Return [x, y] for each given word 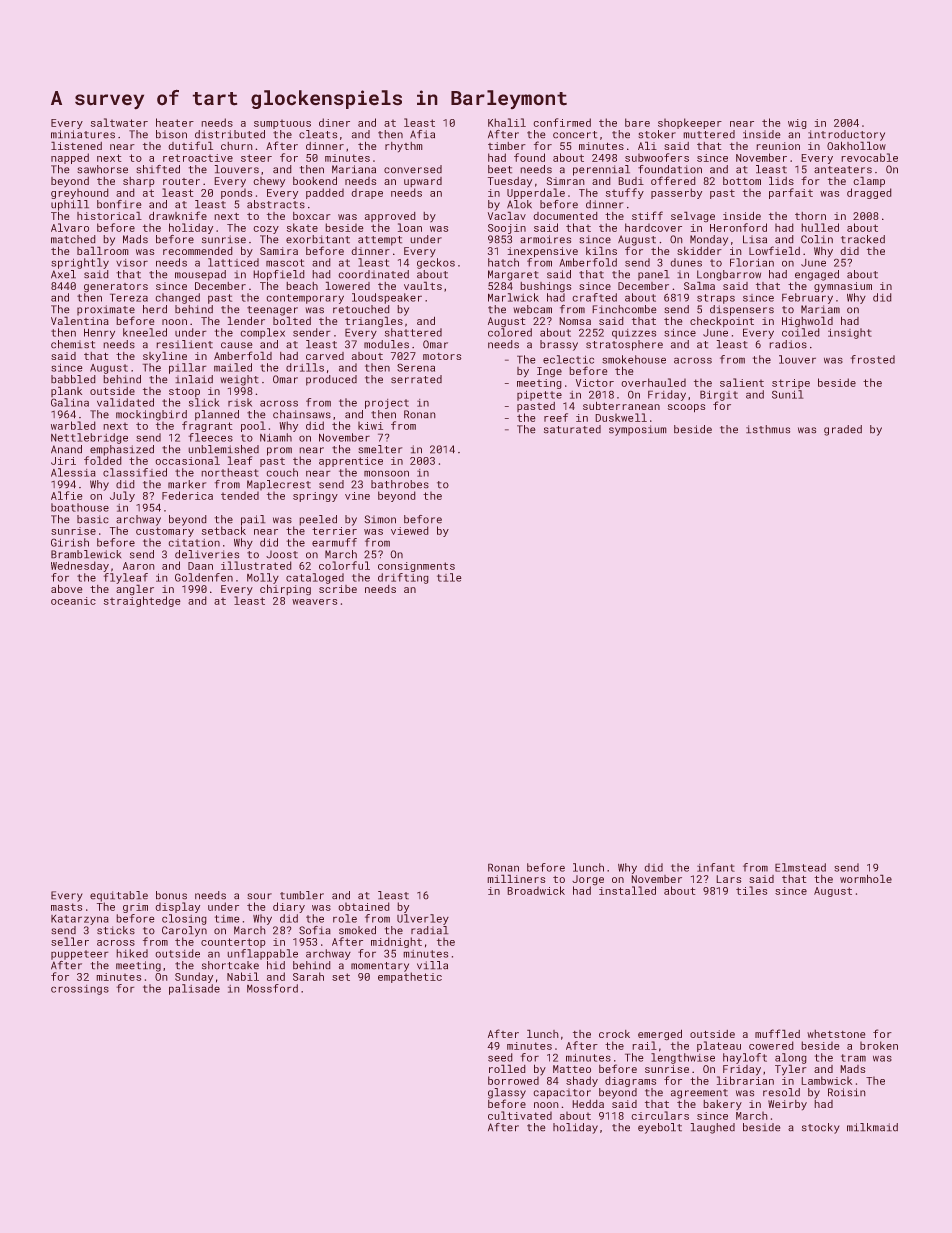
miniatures [83, 134]
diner [334, 122]
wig [797, 124]
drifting [403, 578]
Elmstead [800, 867]
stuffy [625, 193]
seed [500, 1057]
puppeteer [80, 955]
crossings [80, 990]
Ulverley [423, 919]
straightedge [142, 601]
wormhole [866, 878]
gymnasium [843, 287]
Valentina [80, 320]
